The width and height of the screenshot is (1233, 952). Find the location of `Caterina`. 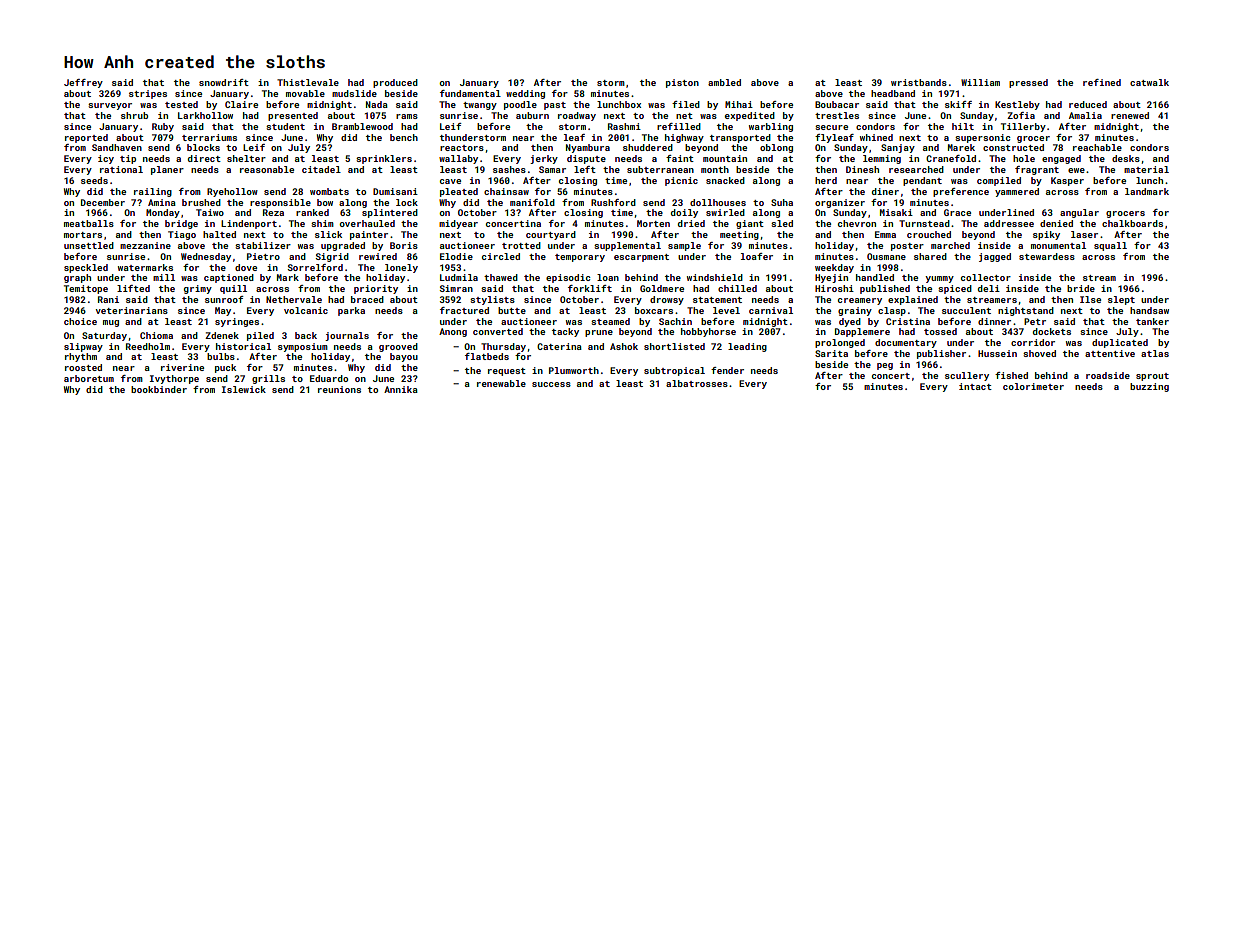

Caterina is located at coordinates (559, 346).
